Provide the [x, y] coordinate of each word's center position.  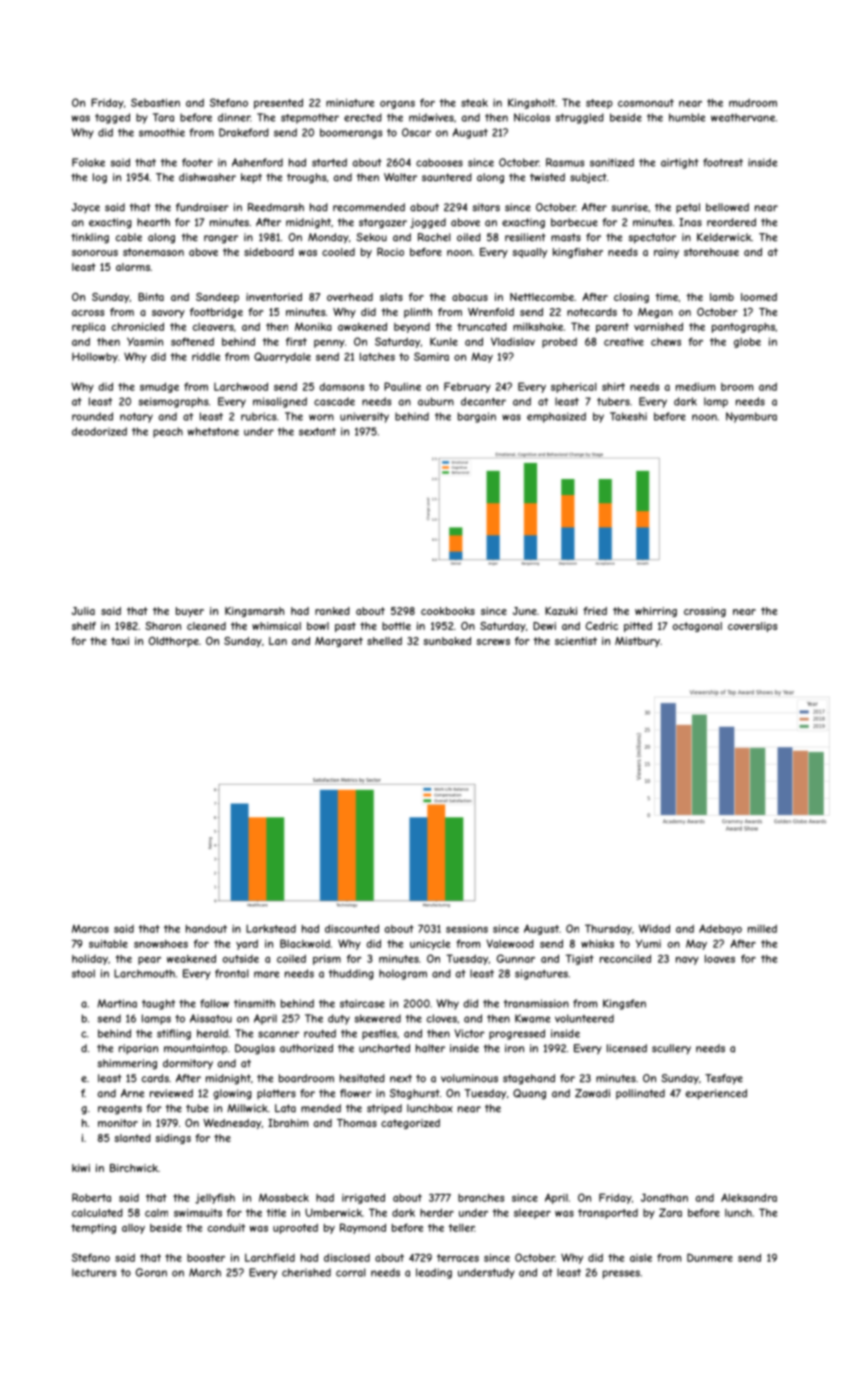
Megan [655, 313]
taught [158, 1004]
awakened [362, 326]
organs [397, 104]
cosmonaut [646, 103]
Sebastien [155, 102]
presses [621, 1274]
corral [351, 1272]
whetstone [213, 431]
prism [327, 960]
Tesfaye [724, 1079]
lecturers [94, 1272]
